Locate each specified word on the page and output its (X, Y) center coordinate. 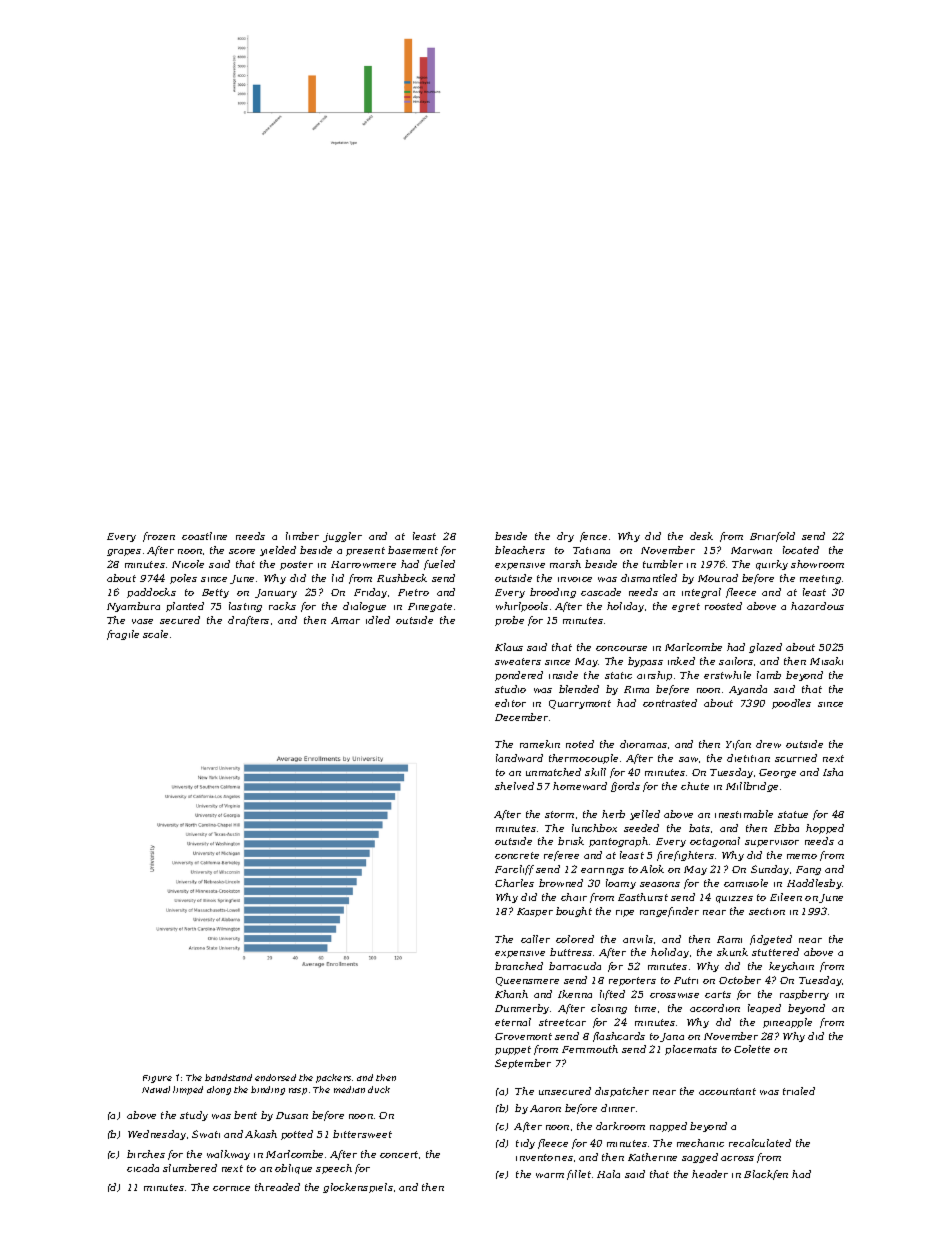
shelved (514, 786)
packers (333, 1078)
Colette (752, 1049)
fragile (123, 635)
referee (561, 856)
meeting (820, 579)
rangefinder (669, 912)
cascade (601, 592)
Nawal (156, 1089)
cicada (143, 1168)
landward (519, 758)
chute (695, 786)
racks (282, 606)
